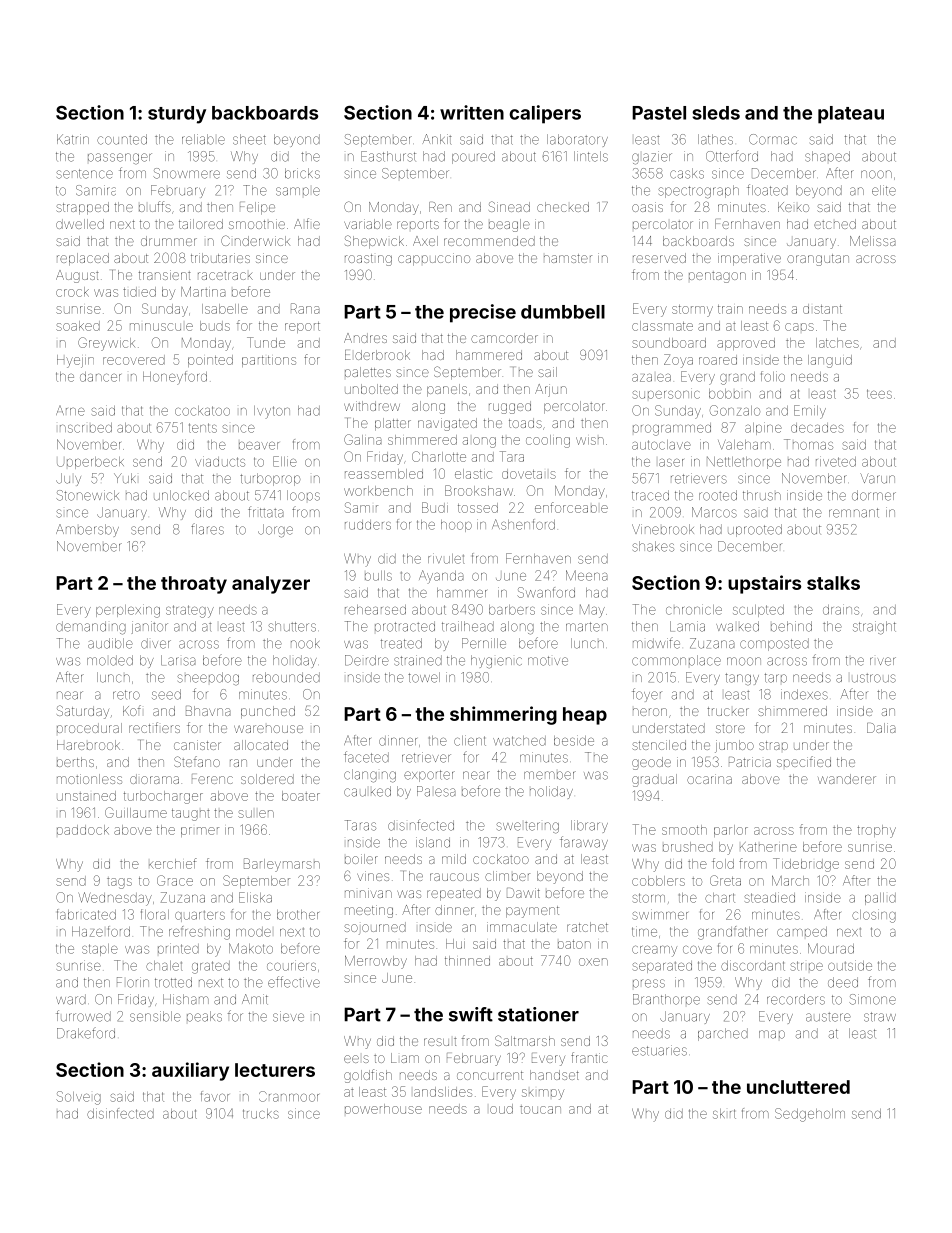  I want to click on Solveig, so click(78, 1098).
